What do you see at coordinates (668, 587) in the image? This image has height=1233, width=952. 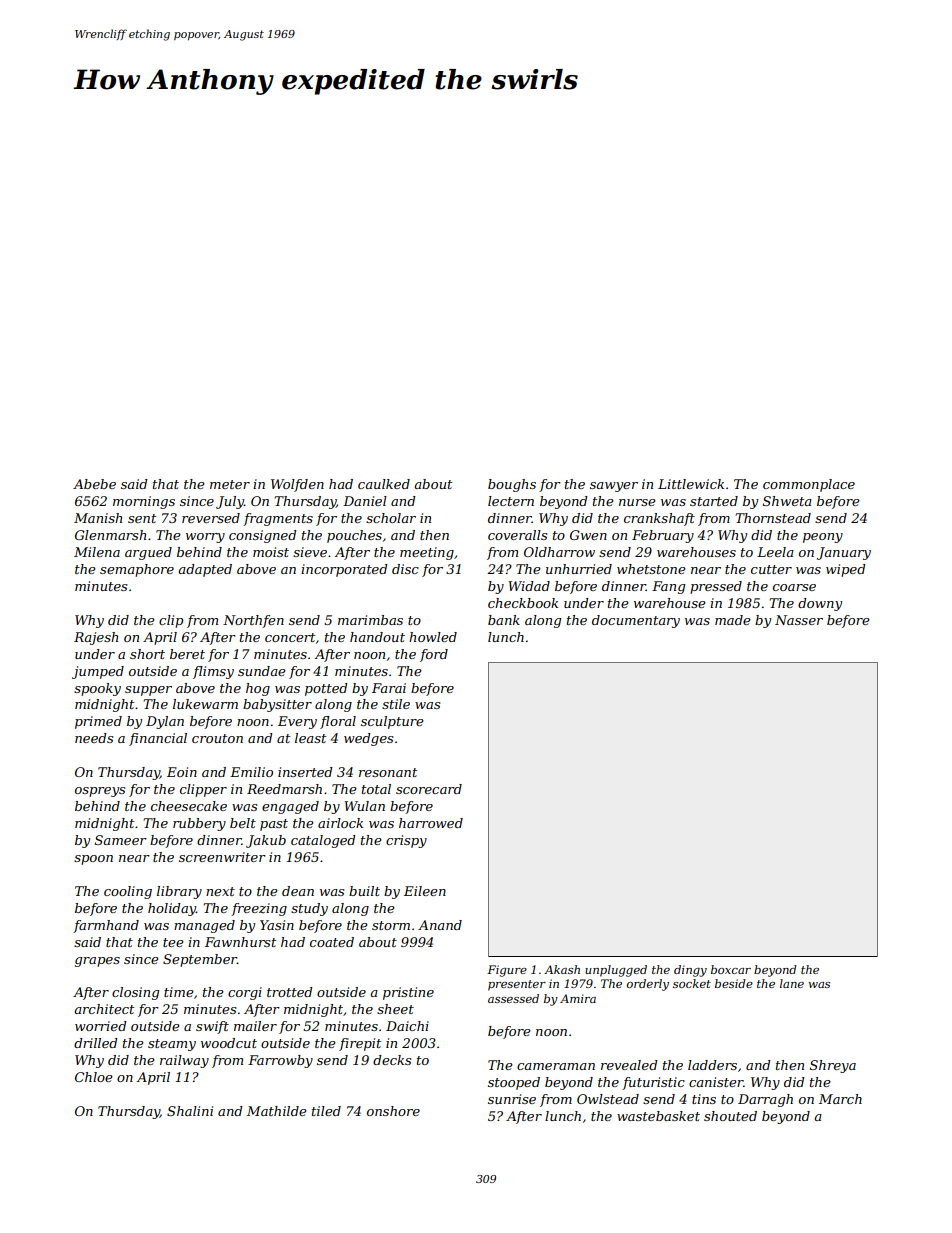 I see `Fang` at bounding box center [668, 587].
